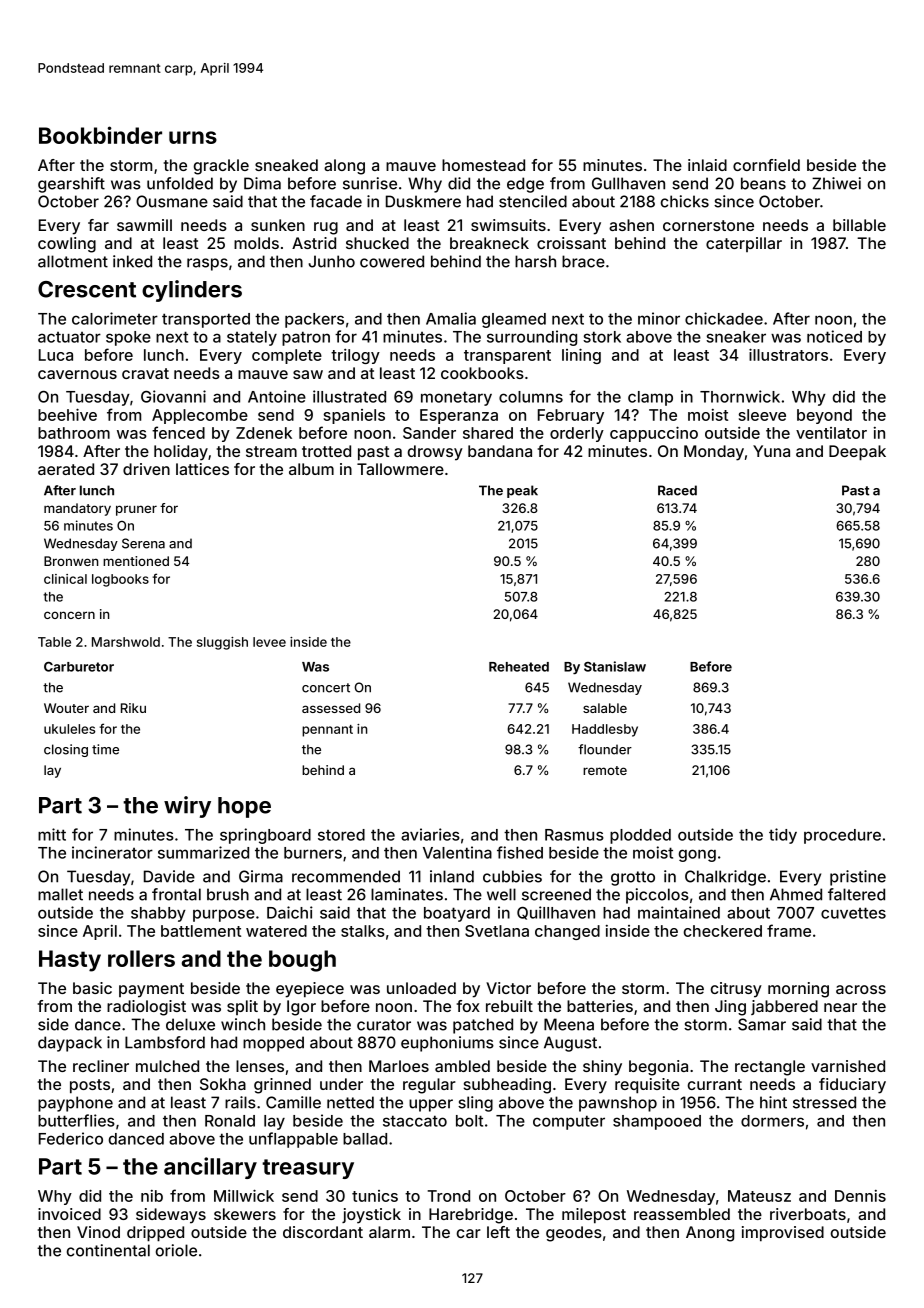  I want to click on Yuna, so click(771, 451).
